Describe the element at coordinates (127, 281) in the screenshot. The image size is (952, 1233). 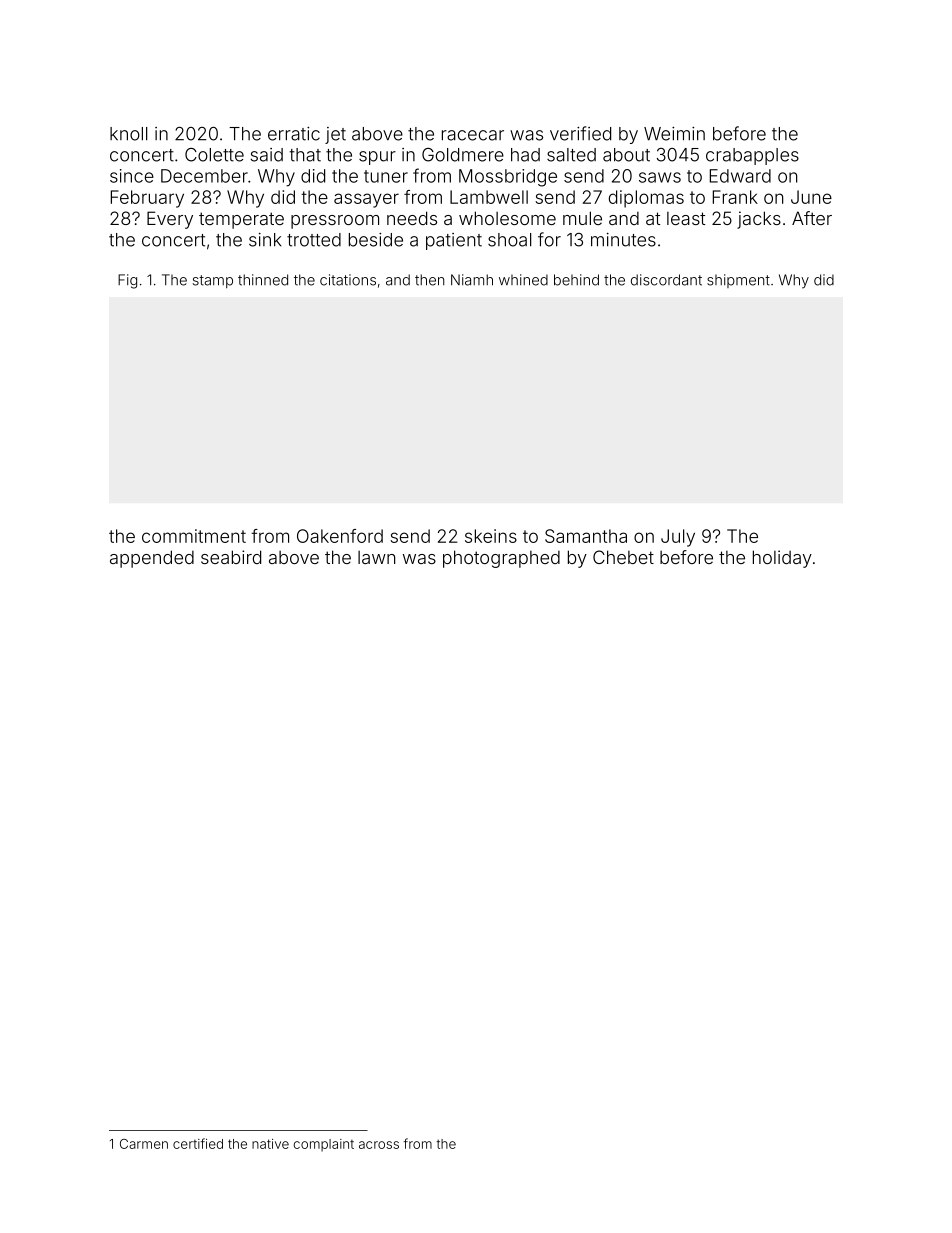
I see `Fig` at that location.
